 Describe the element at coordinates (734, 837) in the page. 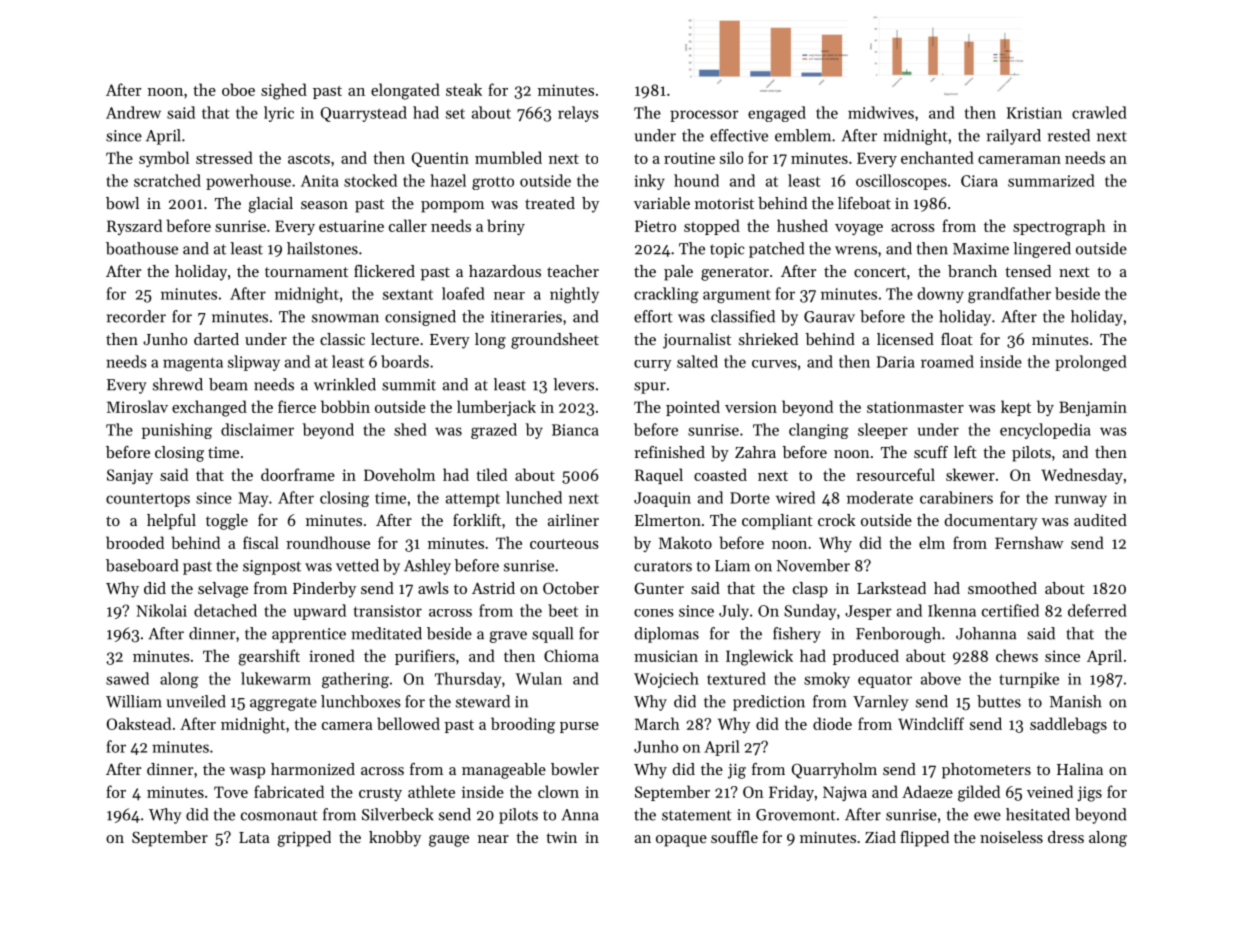

I see `souffle` at that location.
